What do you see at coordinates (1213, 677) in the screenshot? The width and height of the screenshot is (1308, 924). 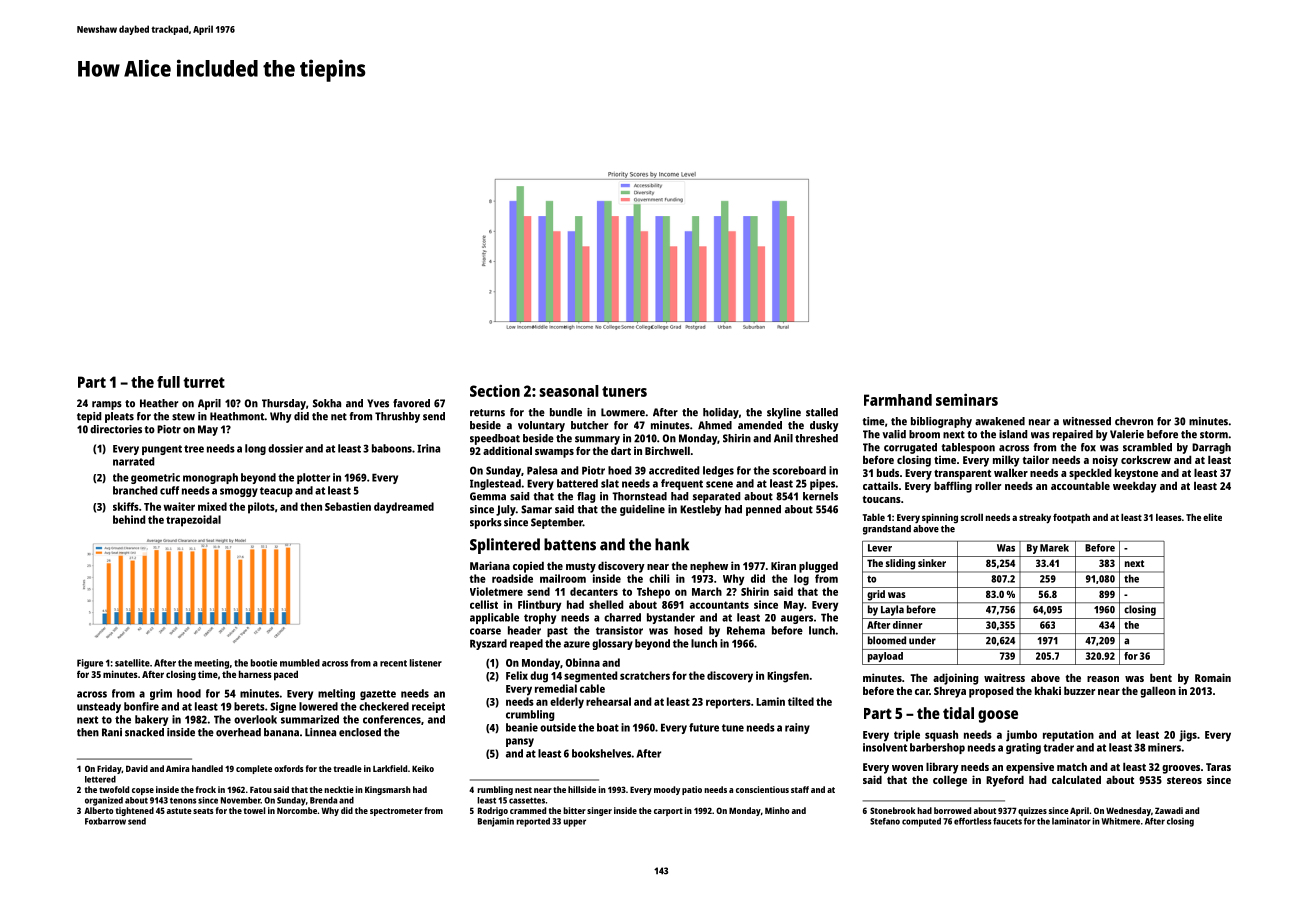 I see `Romain` at bounding box center [1213, 677].
